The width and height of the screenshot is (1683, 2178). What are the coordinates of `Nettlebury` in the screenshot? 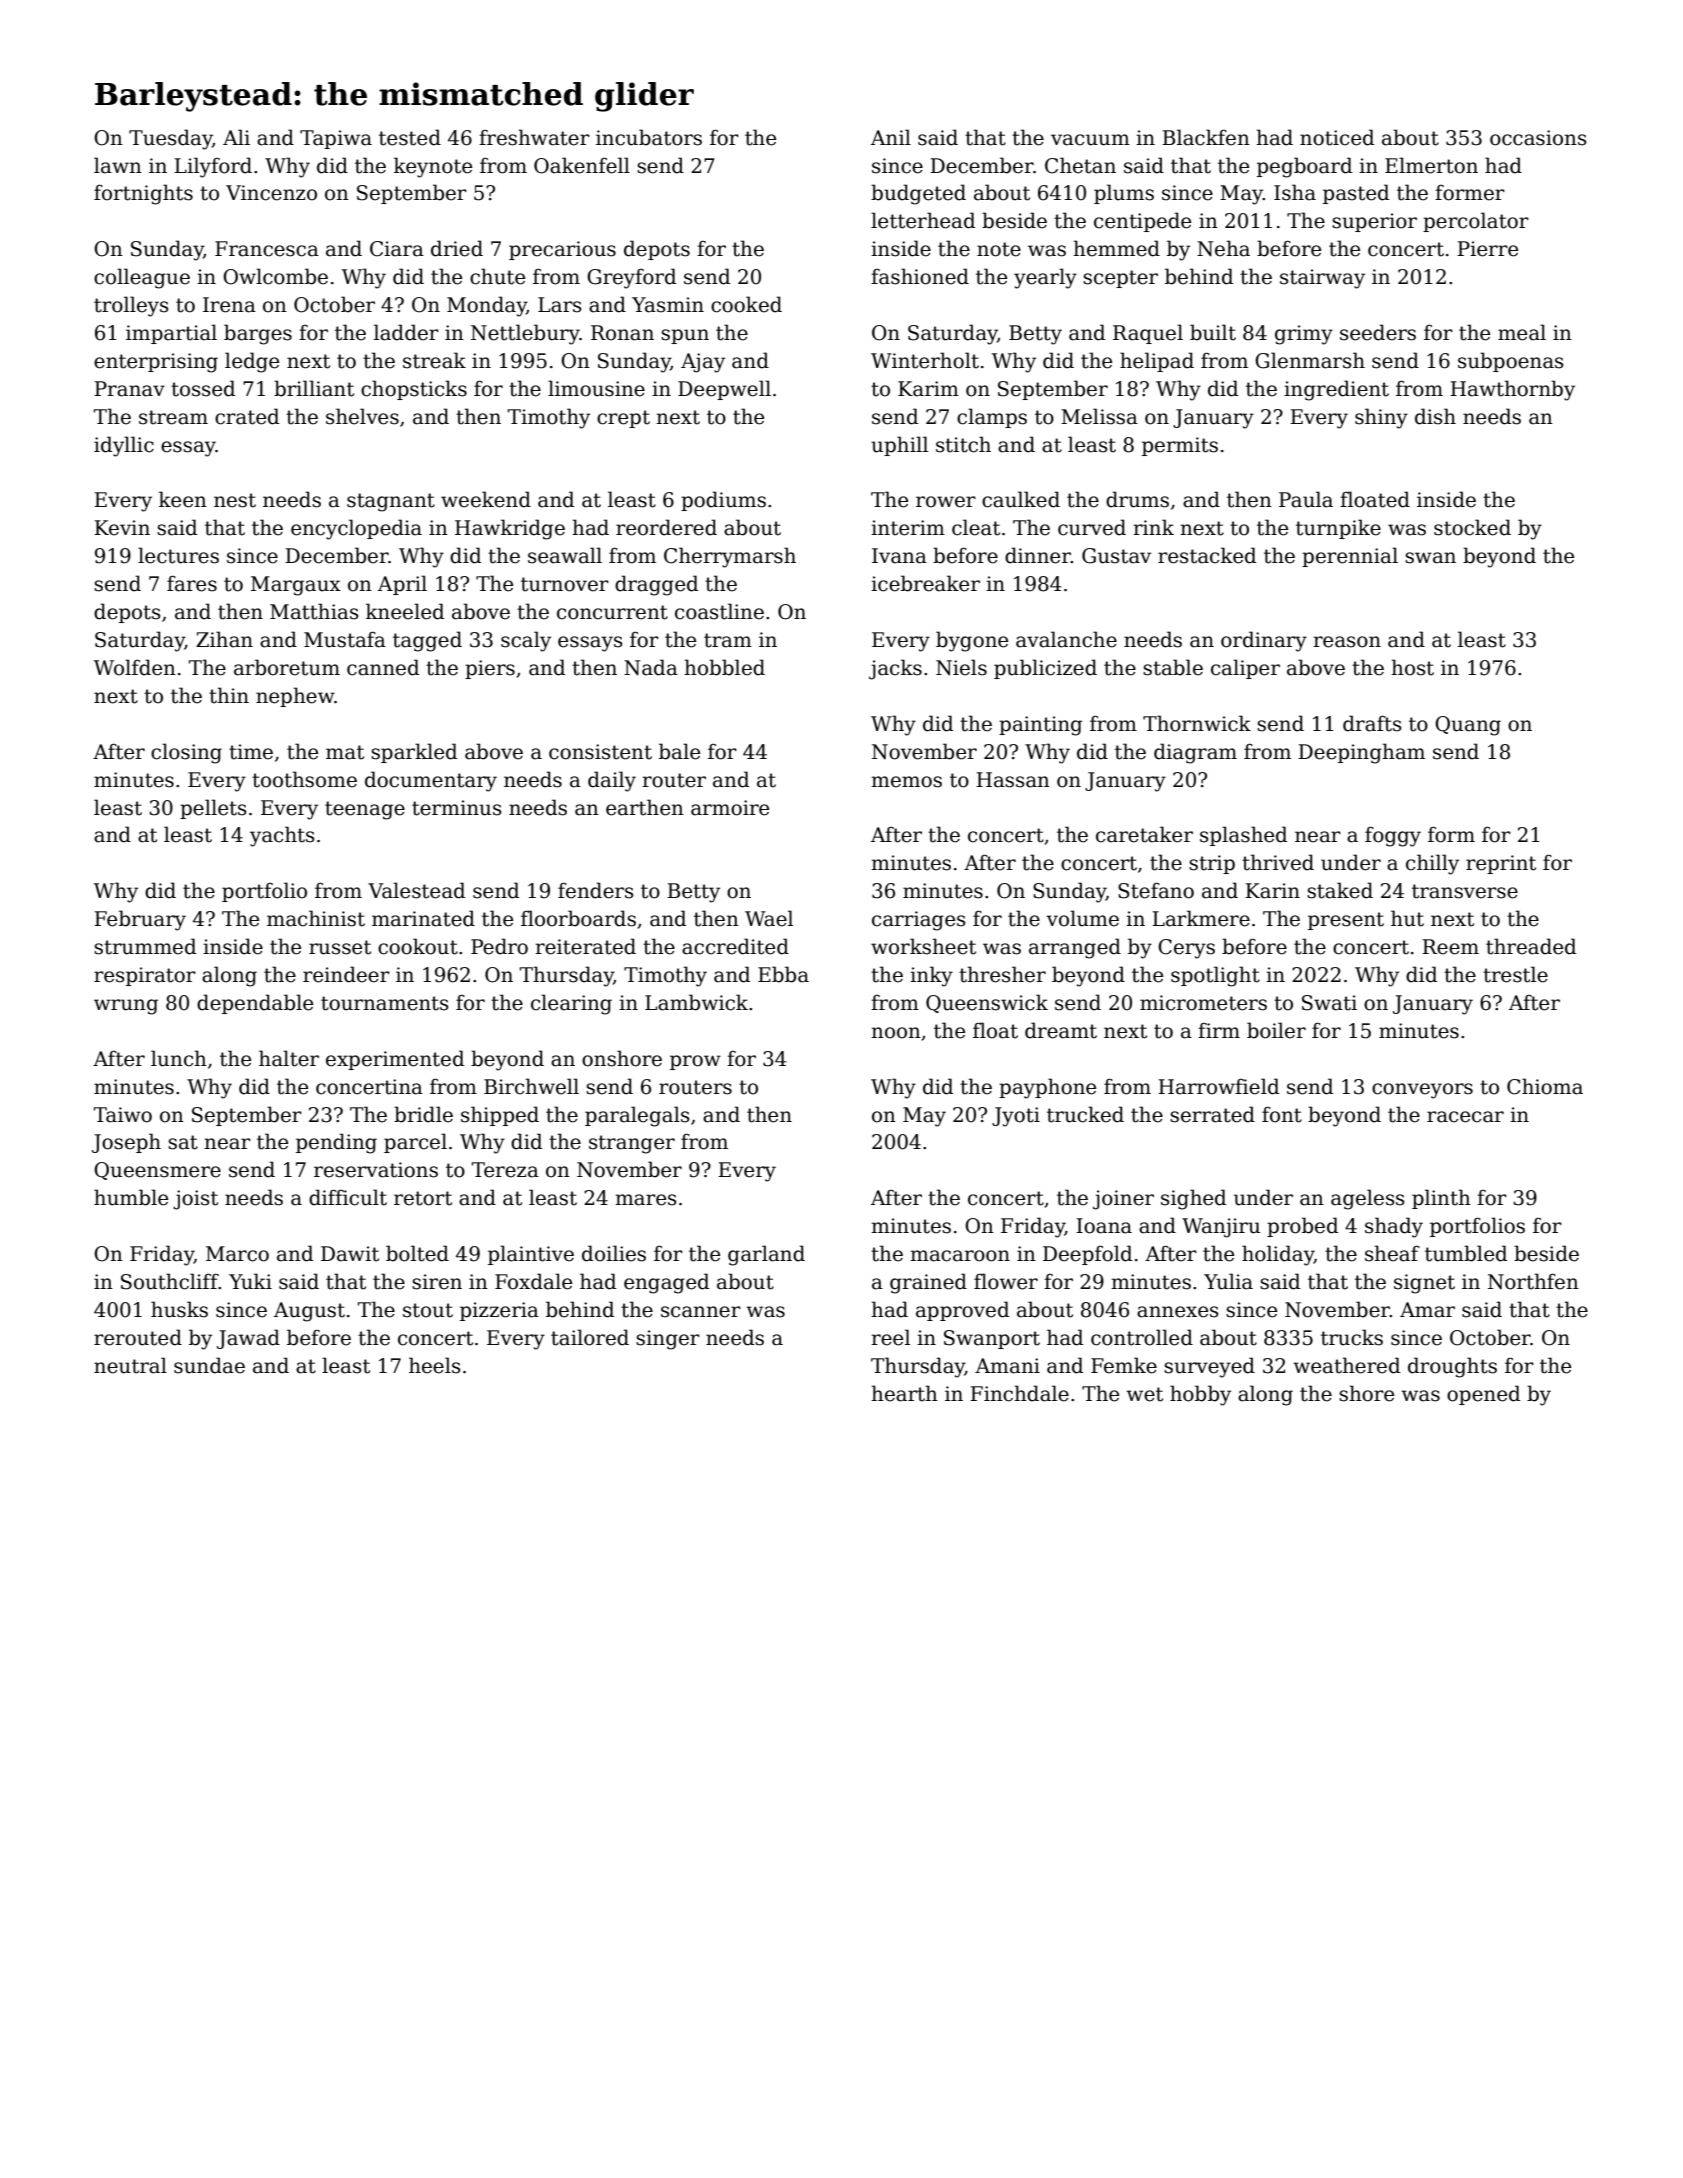 It's located at (525, 334).
